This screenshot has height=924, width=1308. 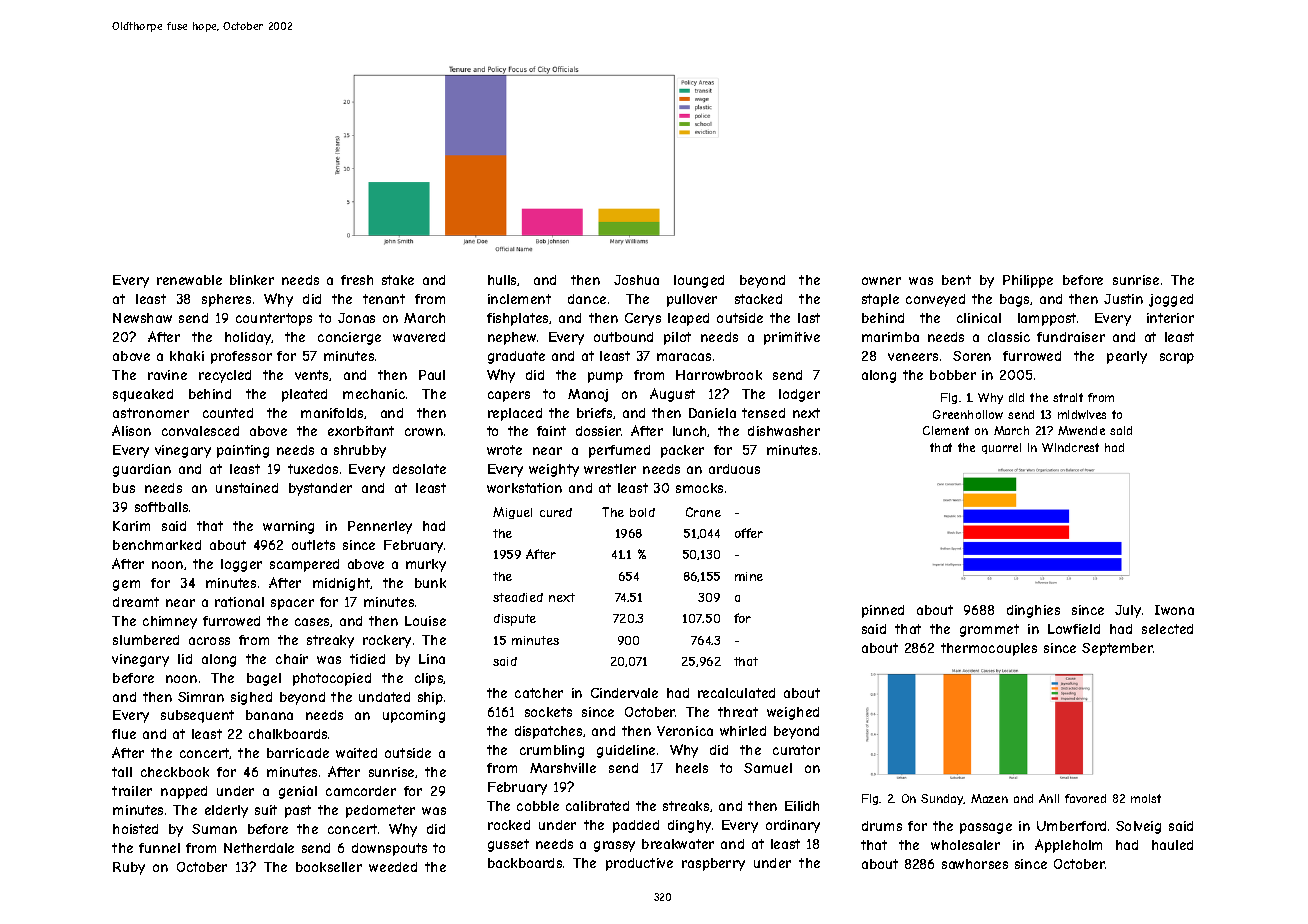 I want to click on cobble, so click(x=538, y=806).
